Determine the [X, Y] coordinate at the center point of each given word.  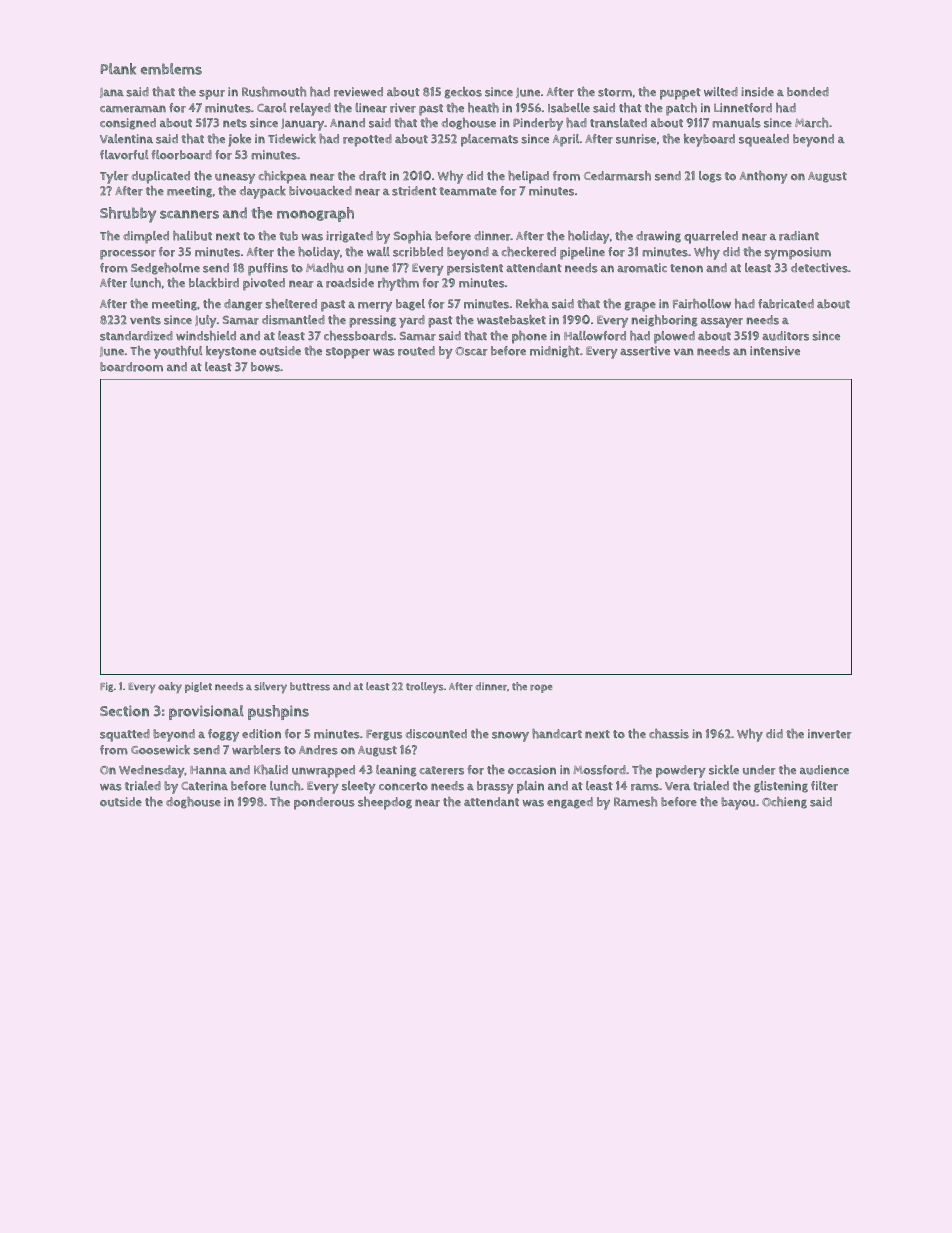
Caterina [204, 786]
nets [235, 123]
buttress [310, 686]
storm [615, 92]
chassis [669, 734]
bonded [808, 92]
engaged [570, 803]
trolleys [425, 688]
